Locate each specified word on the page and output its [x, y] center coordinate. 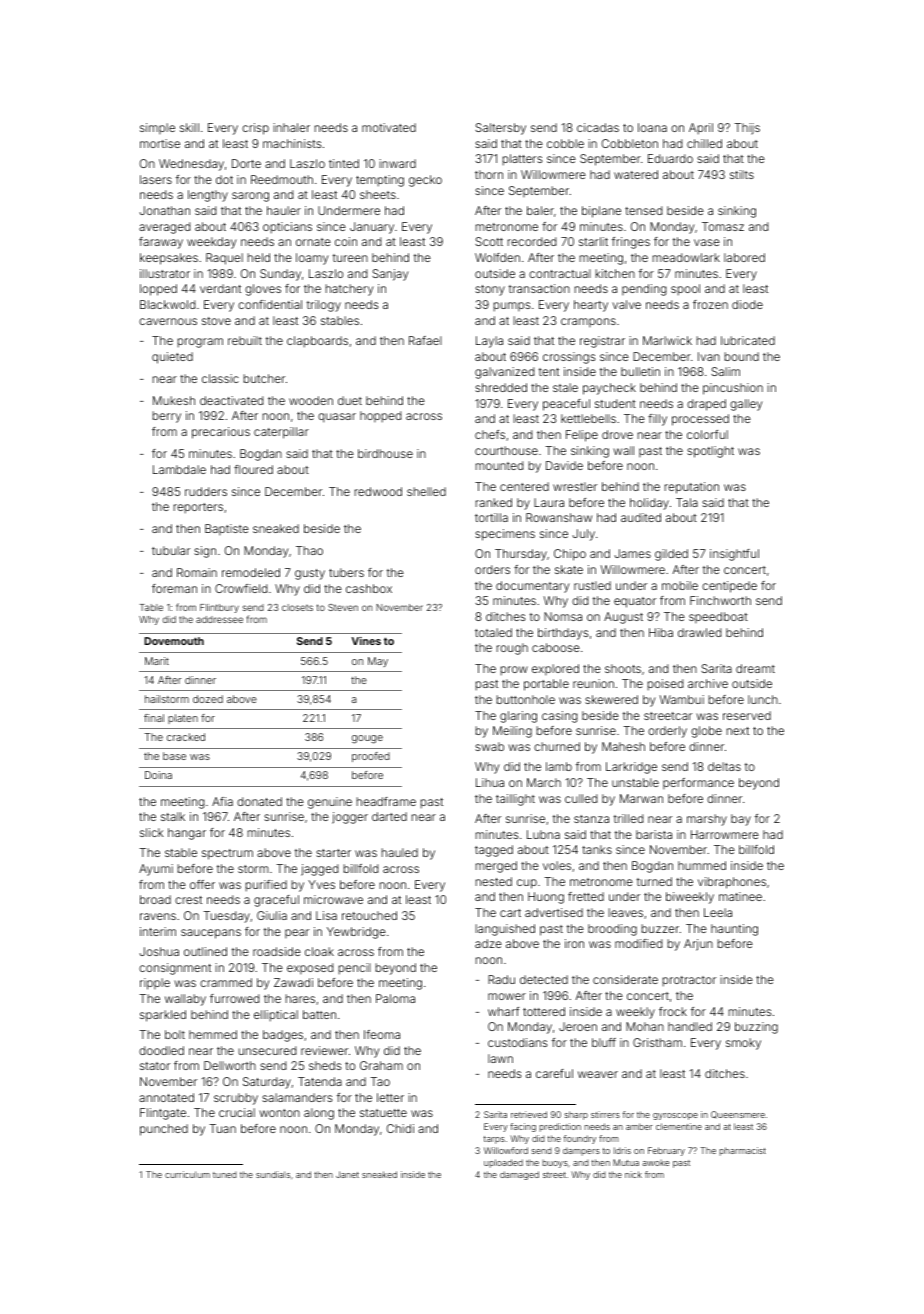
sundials [273, 1174]
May [378, 662]
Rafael [425, 340]
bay [741, 820]
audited [641, 517]
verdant [220, 288]
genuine [330, 803]
